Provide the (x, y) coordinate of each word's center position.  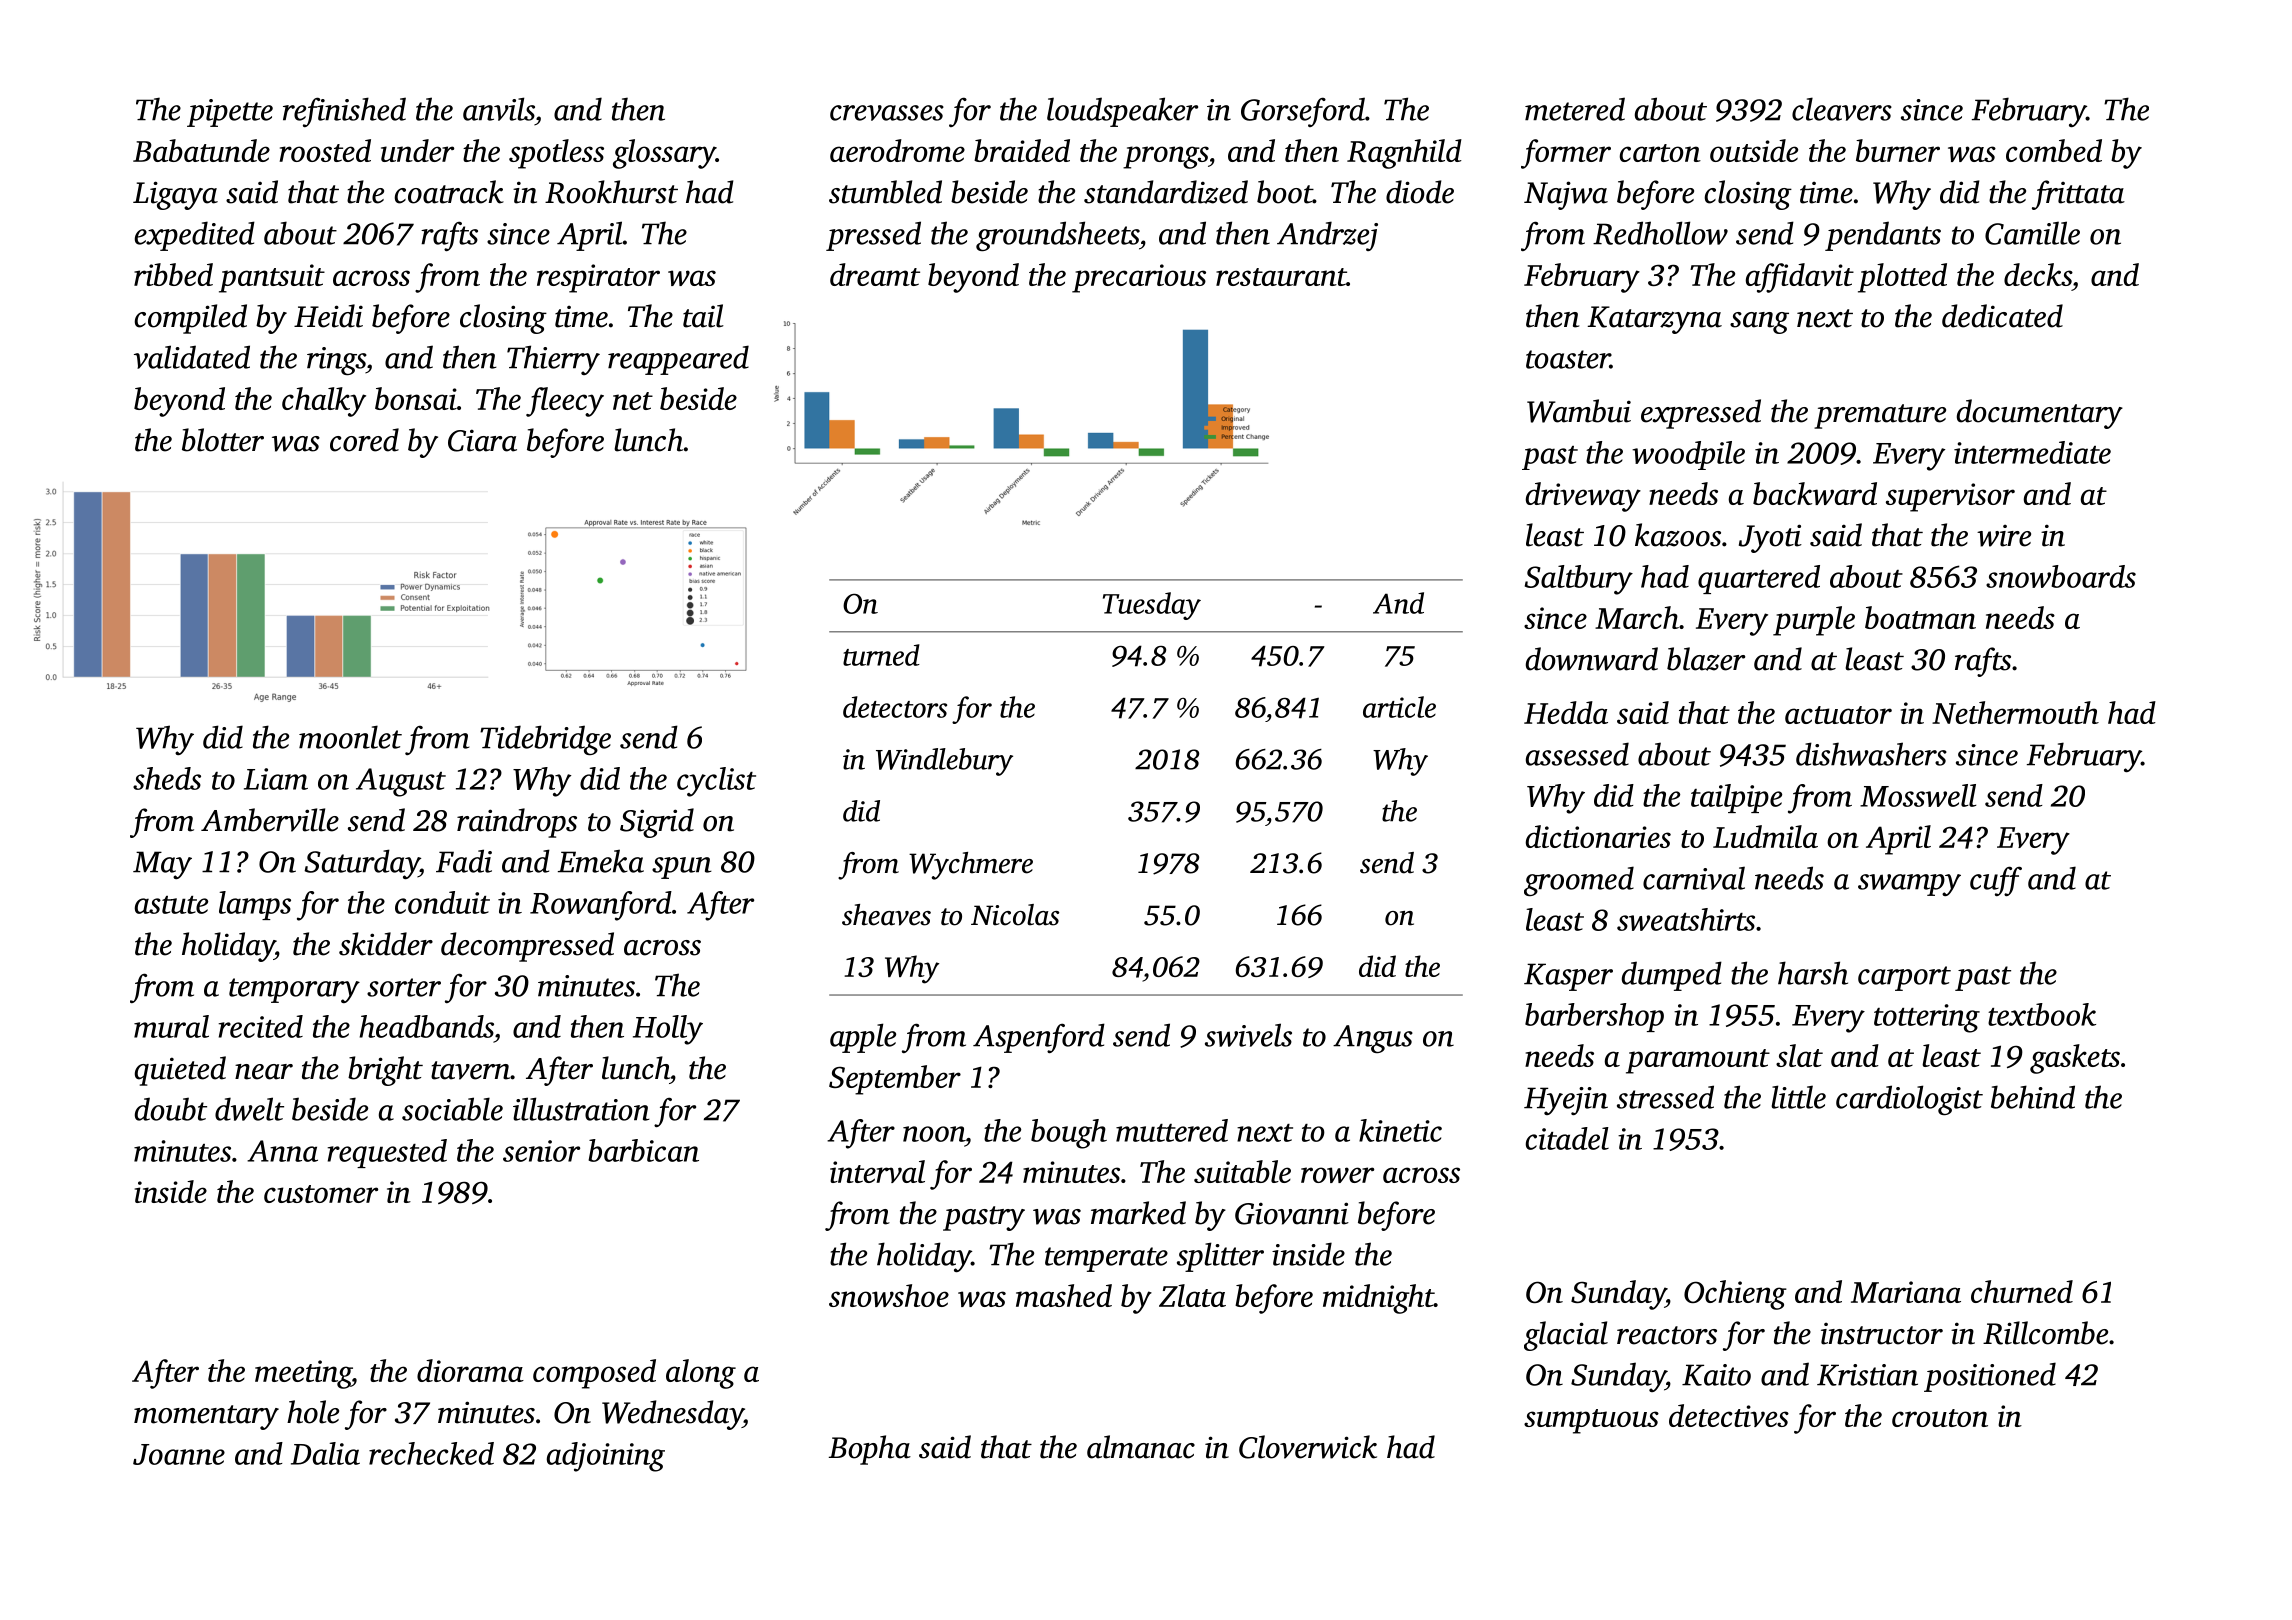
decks (2038, 274)
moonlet (350, 737)
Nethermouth (2015, 712)
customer (321, 1194)
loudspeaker (1122, 112)
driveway (1583, 497)
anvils (499, 109)
